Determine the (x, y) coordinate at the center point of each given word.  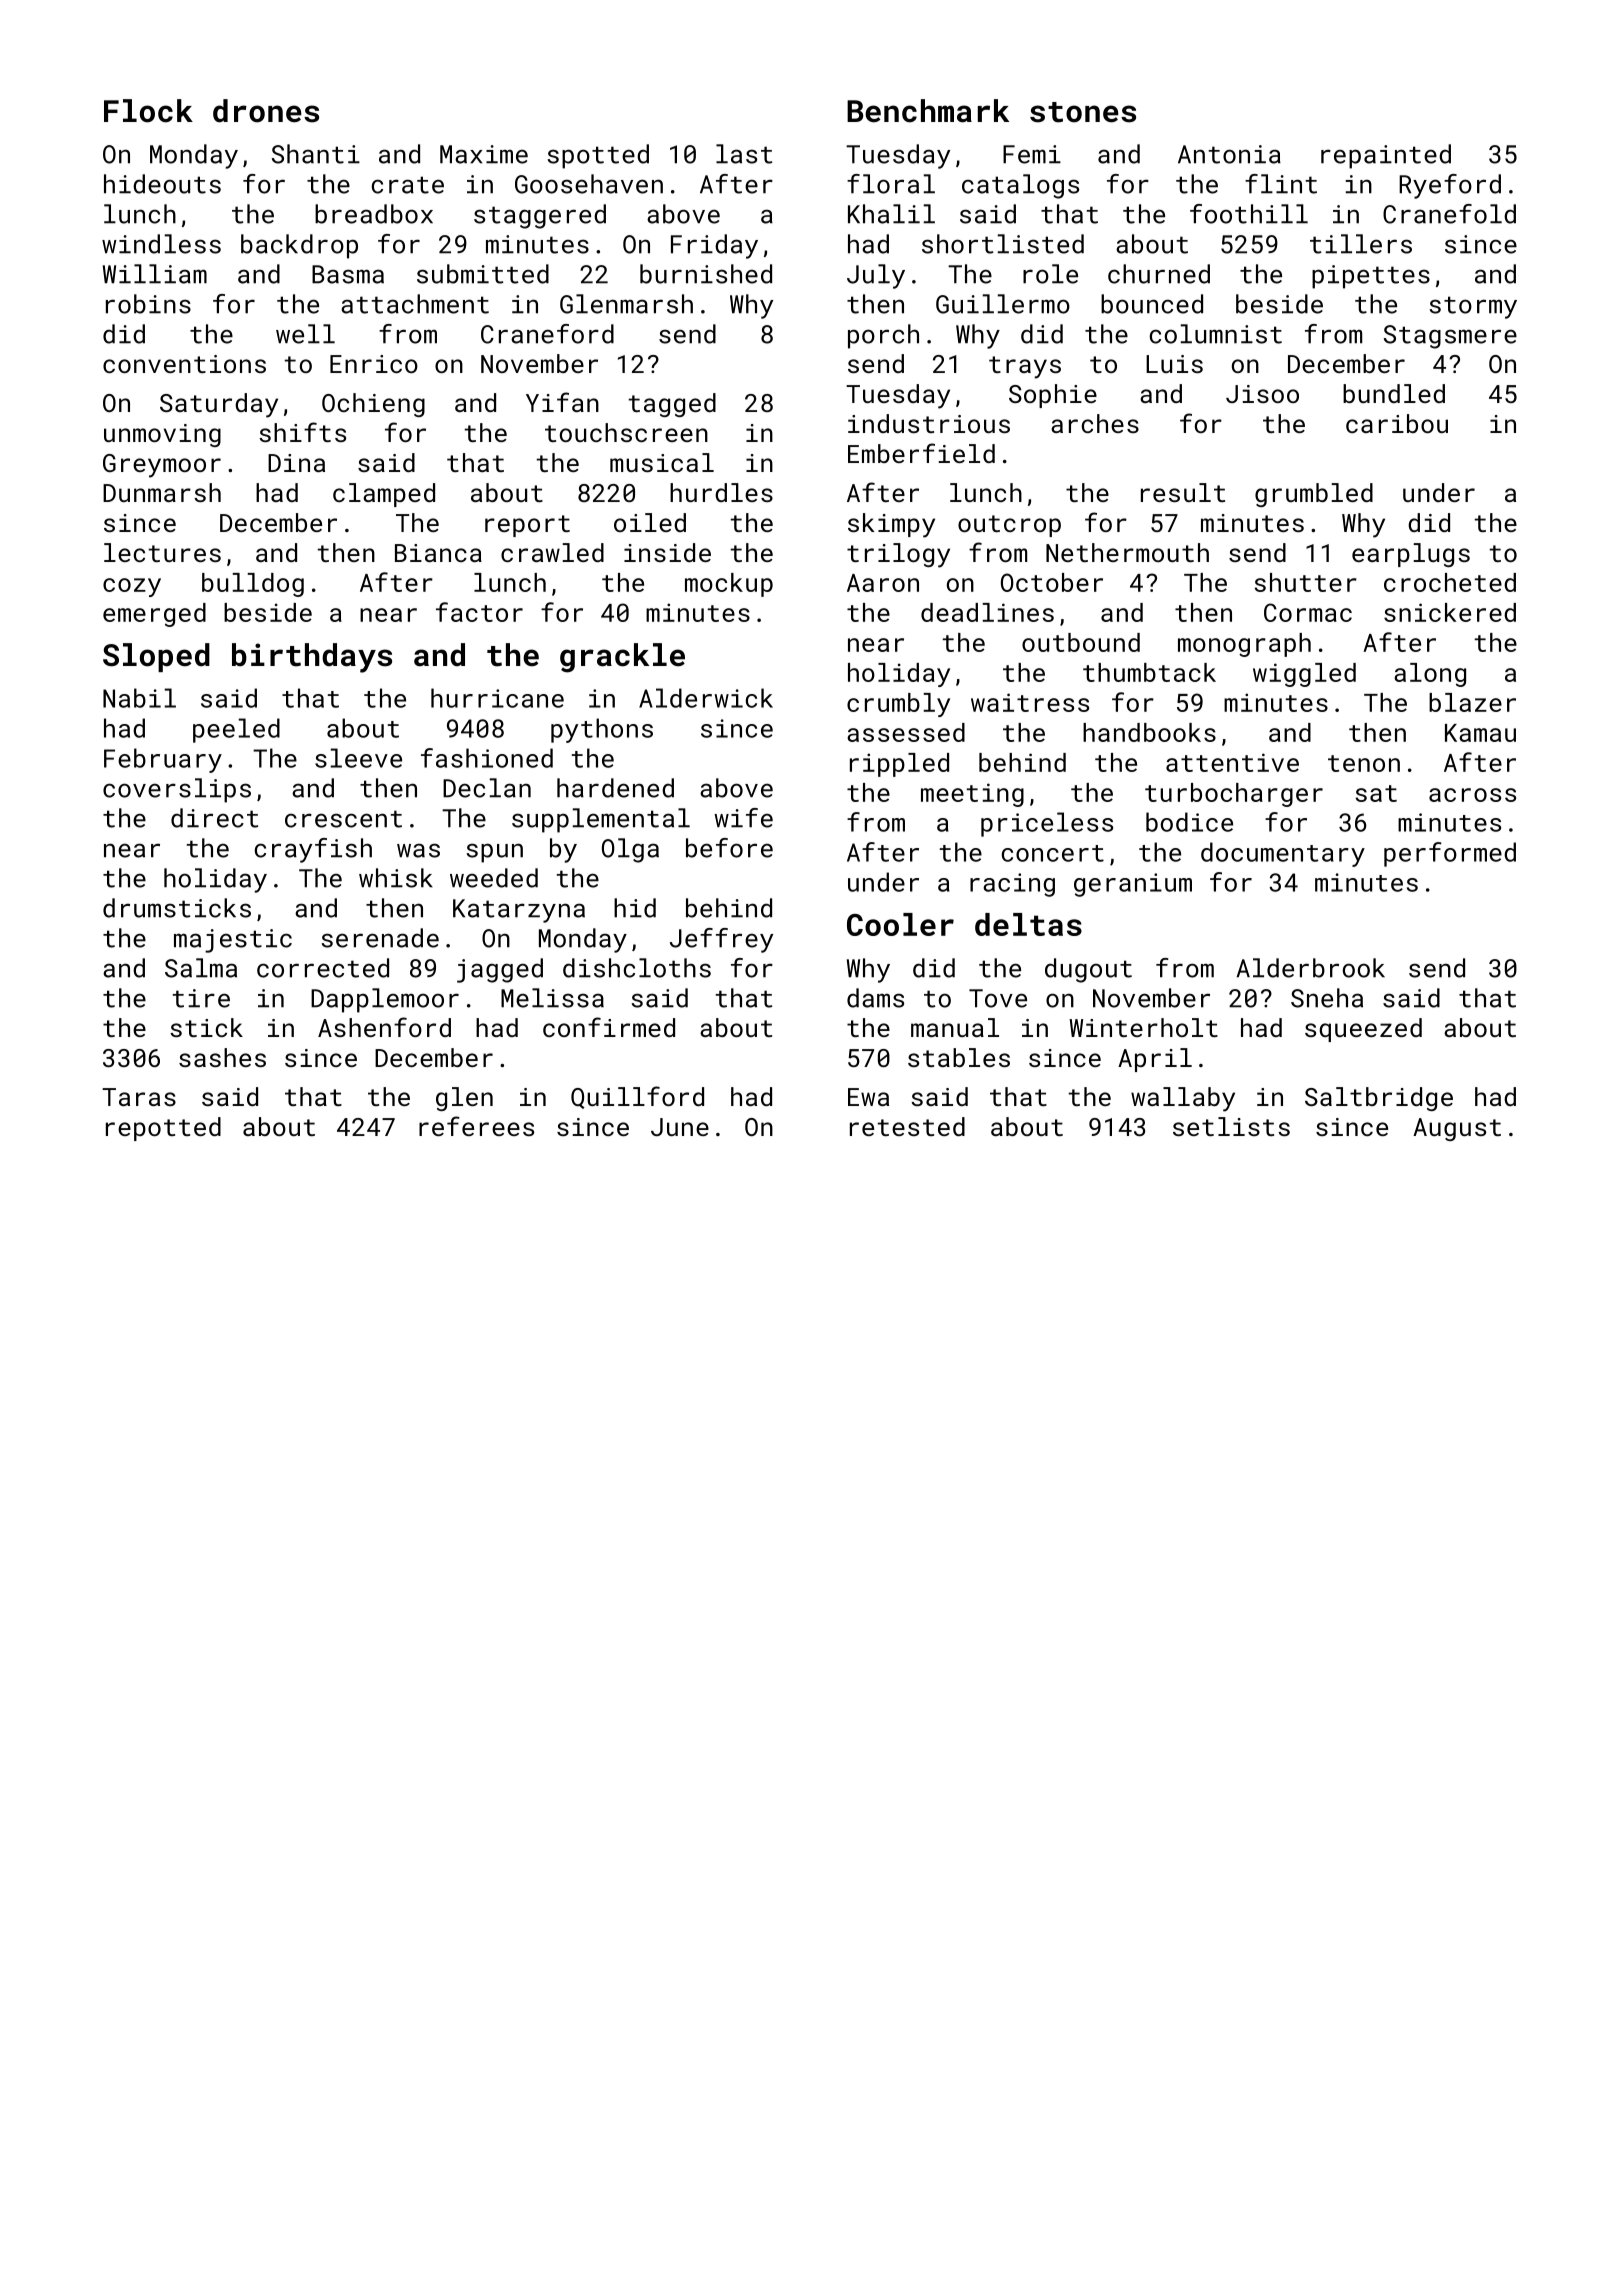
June (680, 1127)
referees (476, 1126)
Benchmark (928, 111)
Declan (487, 788)
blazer (1472, 702)
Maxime (484, 154)
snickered (1450, 612)
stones (1083, 112)
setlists (1231, 1126)
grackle (622, 658)
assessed (906, 732)
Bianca (438, 553)
